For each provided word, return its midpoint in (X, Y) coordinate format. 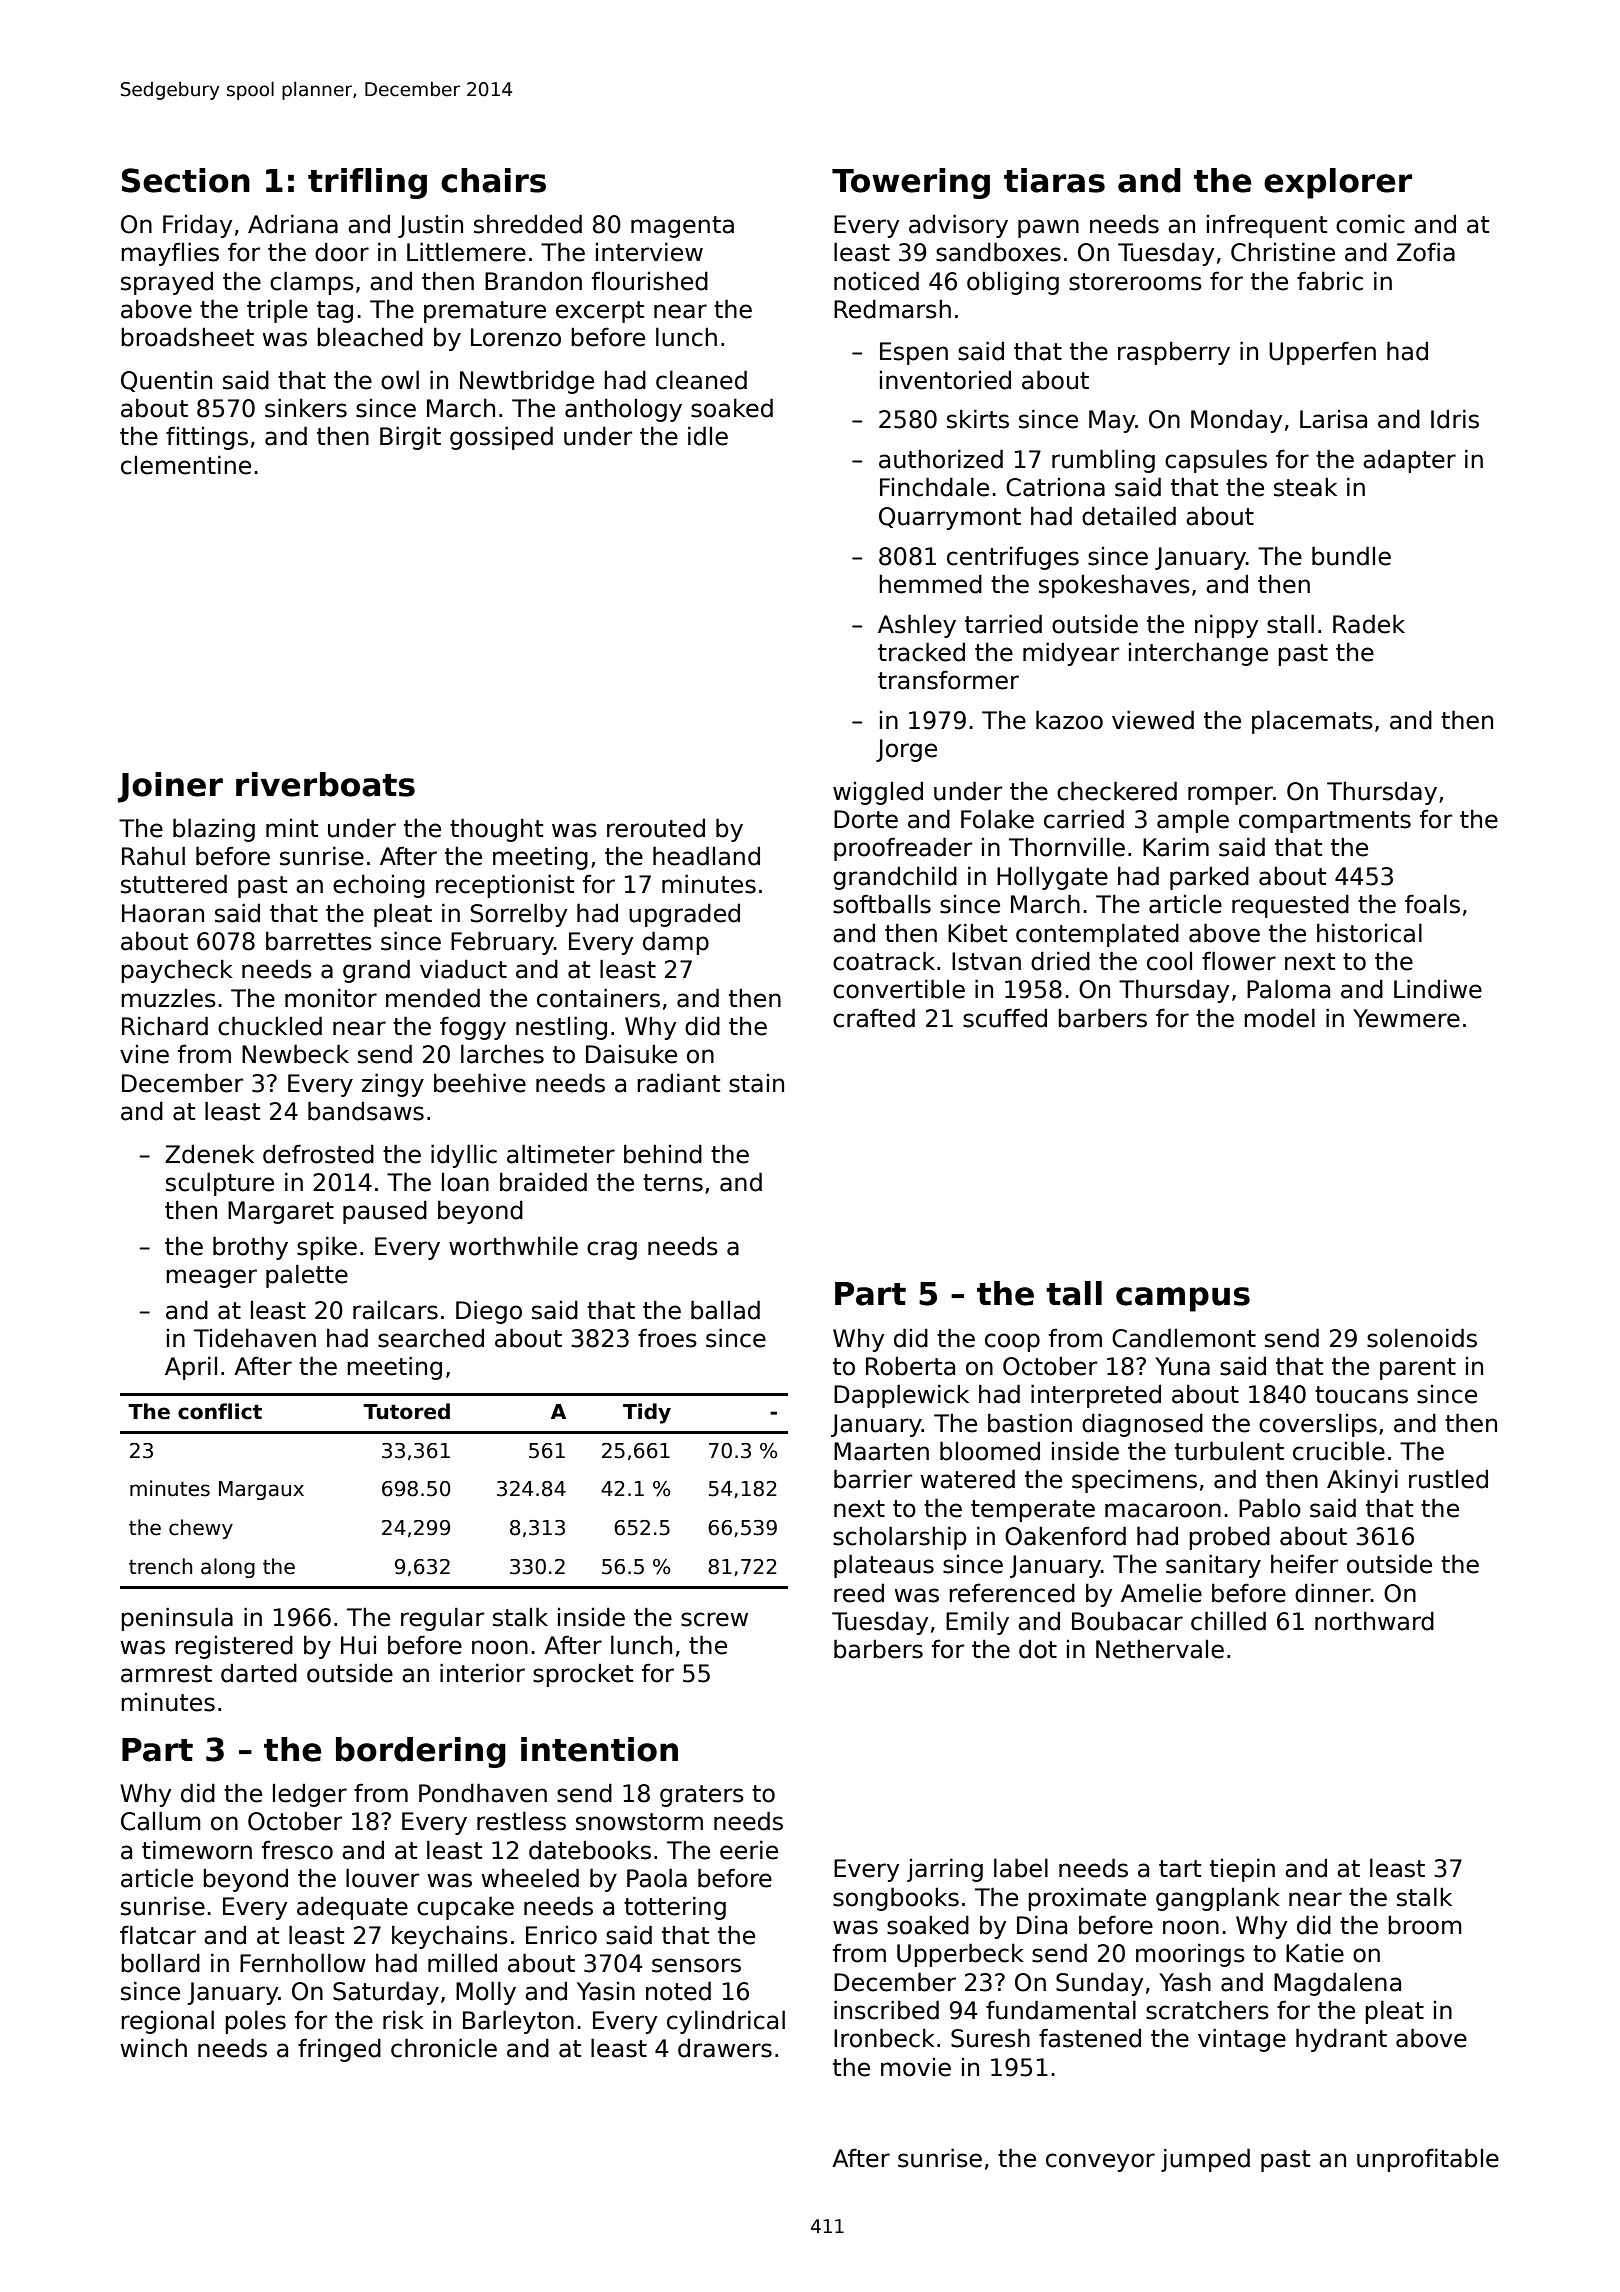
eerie (749, 1850)
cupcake (465, 1908)
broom (1425, 1925)
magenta (682, 227)
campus (1183, 1299)
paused (385, 1212)
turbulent (1229, 1451)
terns (673, 1183)
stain (756, 1083)
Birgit (410, 438)
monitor (331, 998)
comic (1370, 224)
